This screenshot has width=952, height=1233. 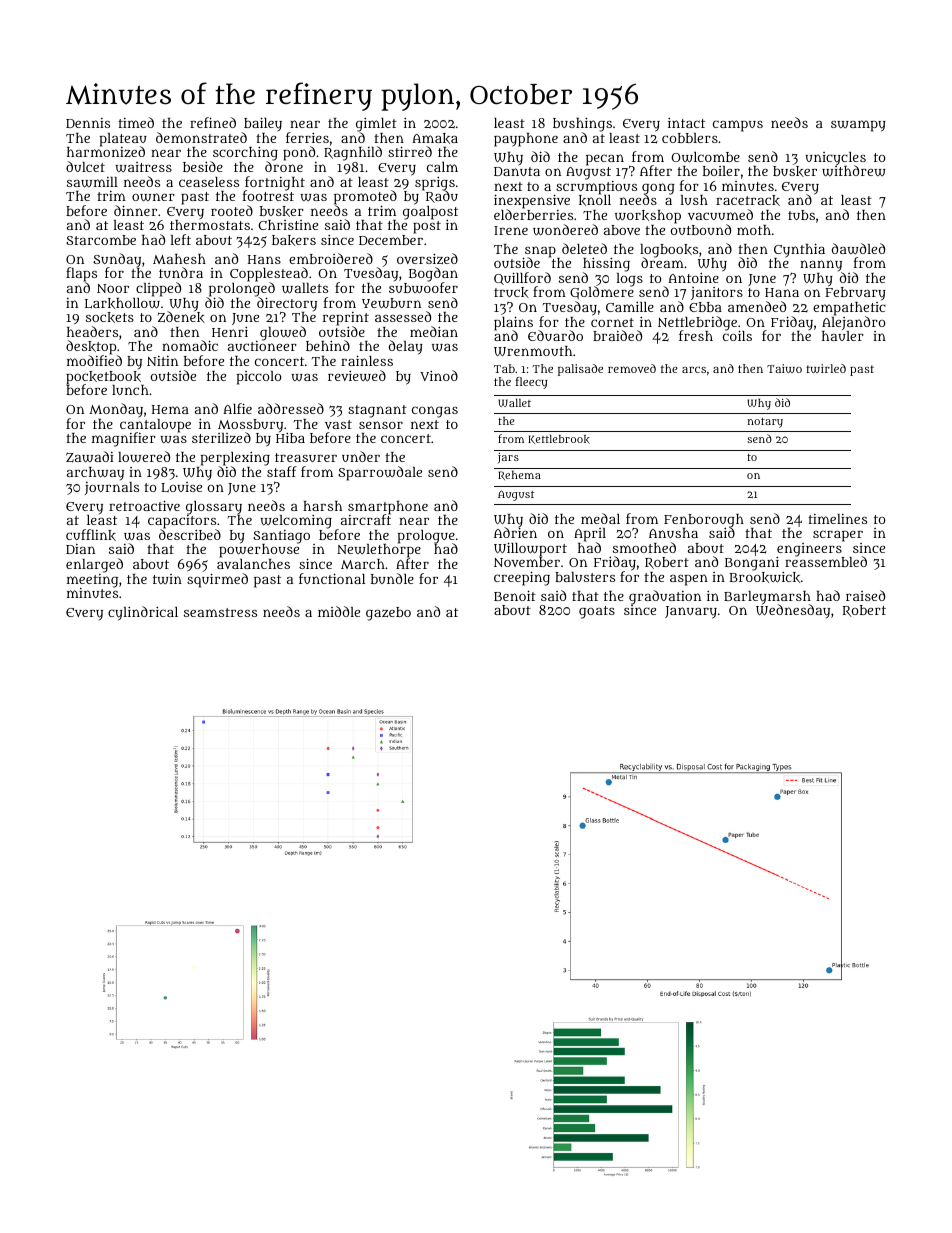 I want to click on balusters, so click(x=585, y=577).
